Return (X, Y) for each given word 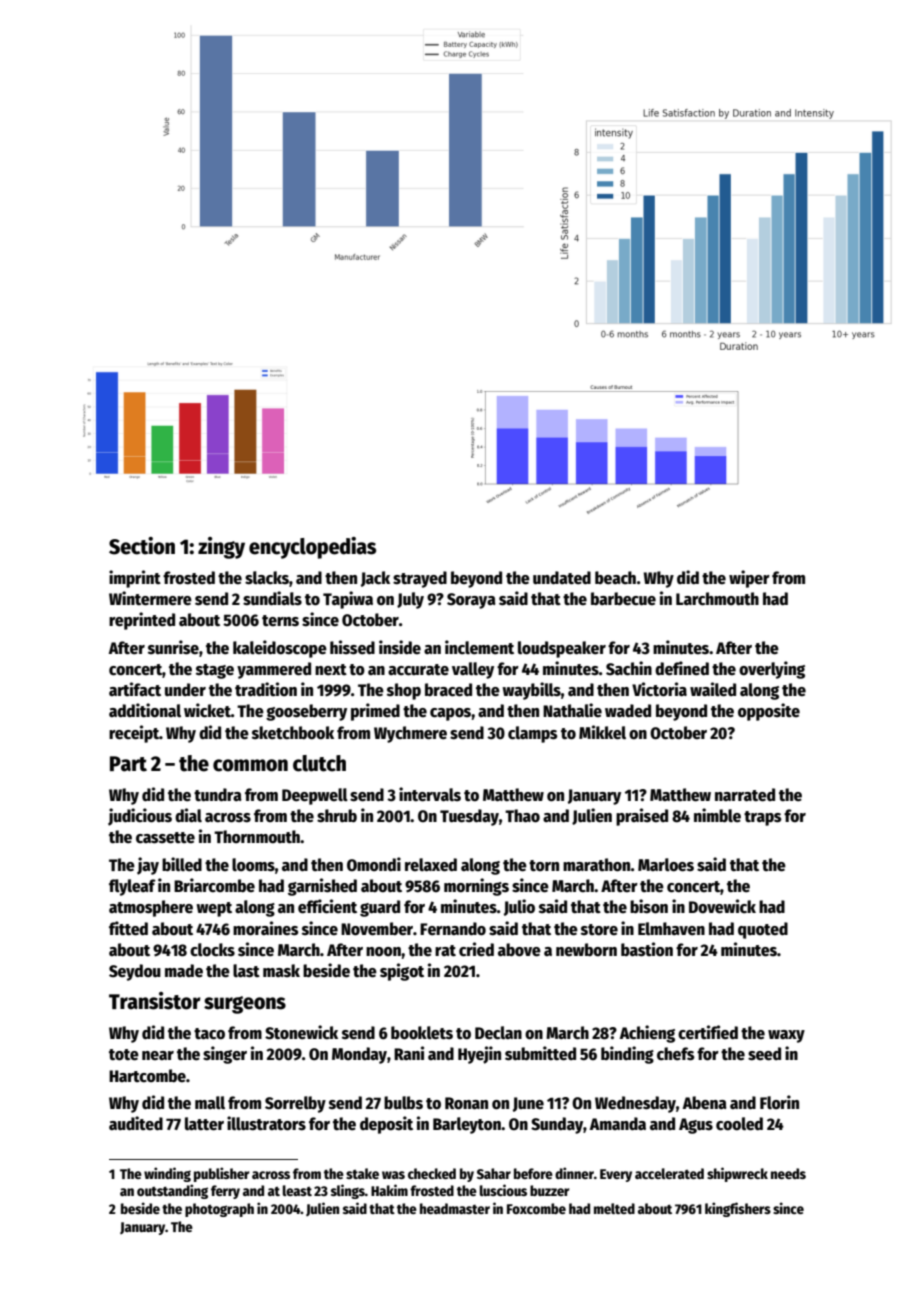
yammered (274, 670)
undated (562, 578)
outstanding (172, 1191)
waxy (786, 1036)
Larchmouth (717, 599)
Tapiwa (348, 600)
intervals (430, 794)
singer (225, 1055)
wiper (749, 579)
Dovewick (722, 906)
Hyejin (479, 1055)
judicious (140, 817)
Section (142, 546)
